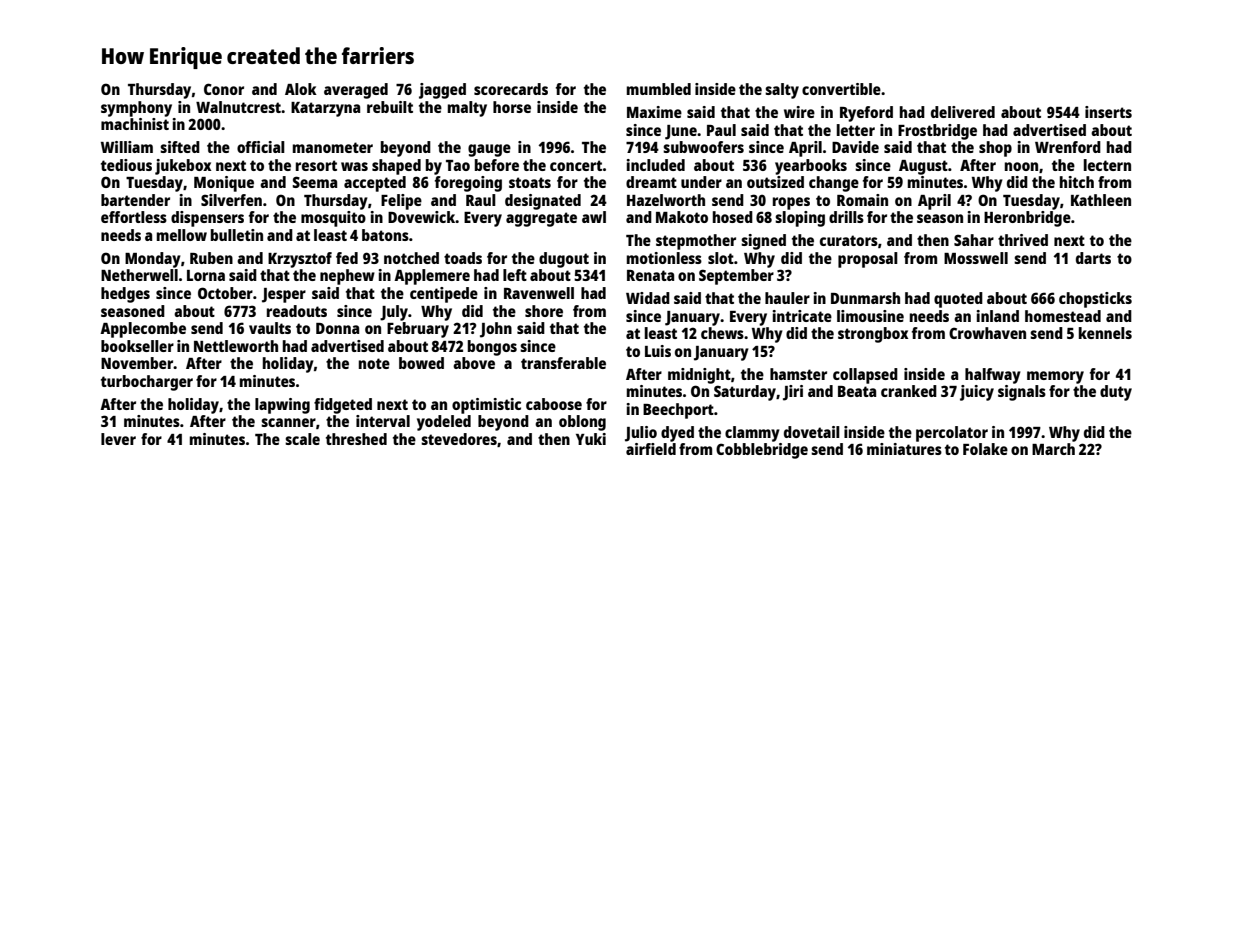 The width and height of the document is (1233, 952). What do you see at coordinates (1108, 112) in the document?
I see `inserts` at bounding box center [1108, 112].
